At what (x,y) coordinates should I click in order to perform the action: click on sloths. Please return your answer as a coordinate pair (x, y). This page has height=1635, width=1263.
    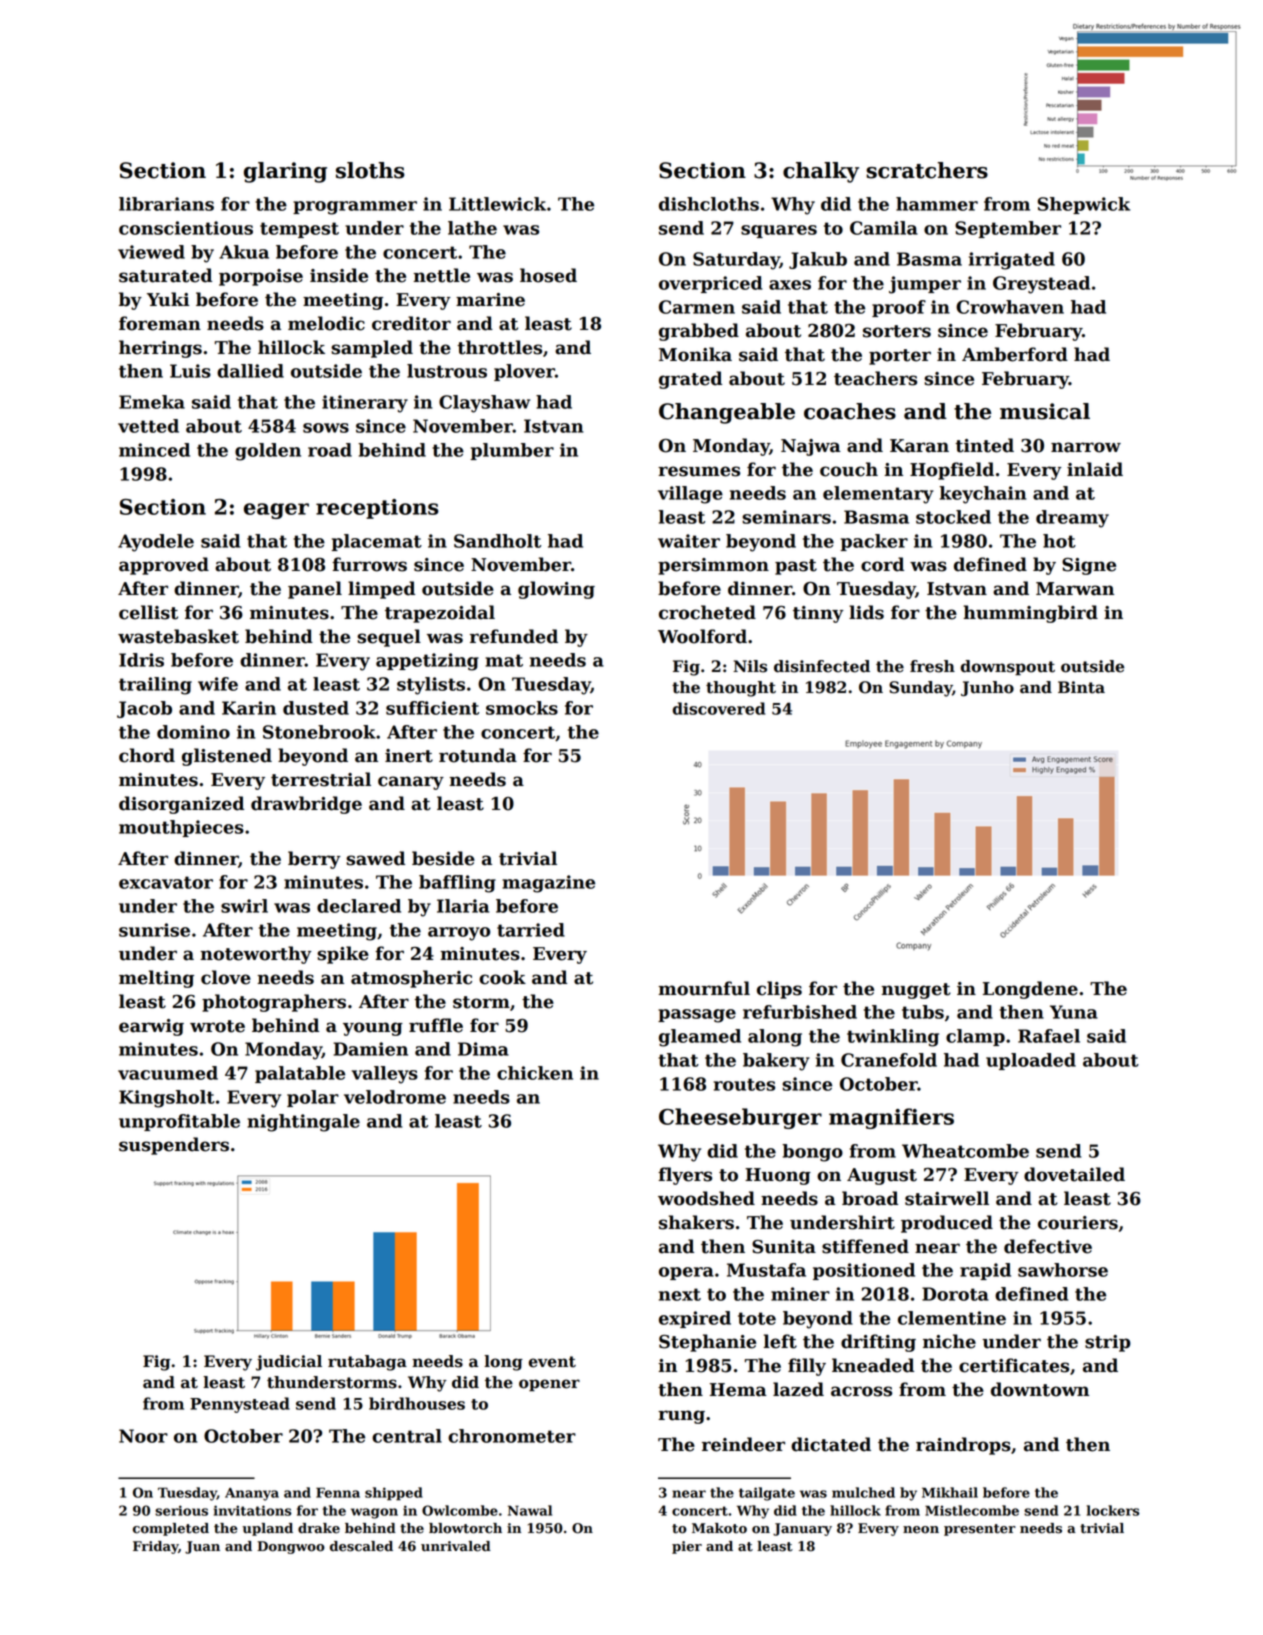
    Looking at the image, I should click on (370, 170).
